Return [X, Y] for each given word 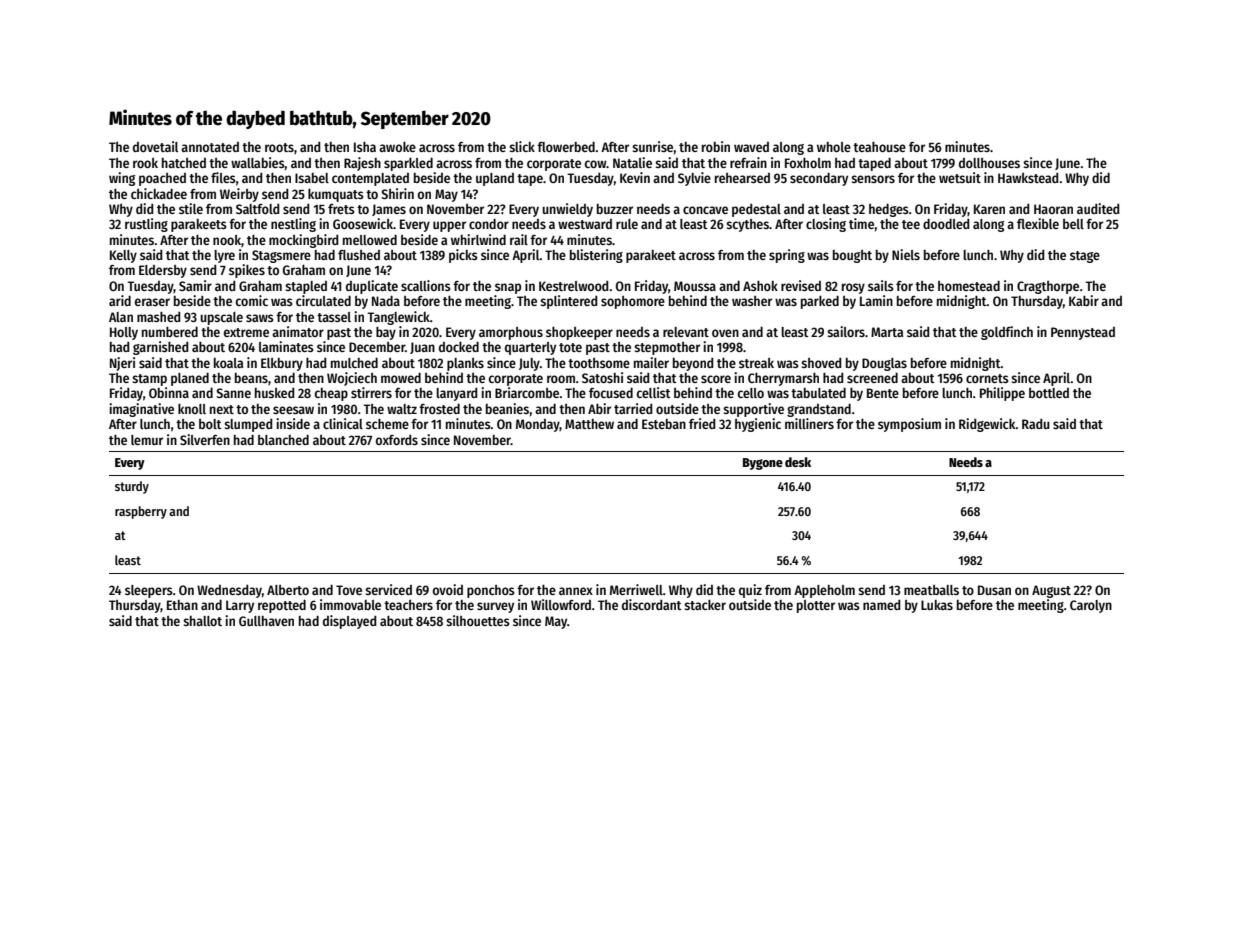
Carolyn [1091, 606]
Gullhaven [266, 621]
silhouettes [478, 620]
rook [145, 163]
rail [519, 239]
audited [1098, 208]
